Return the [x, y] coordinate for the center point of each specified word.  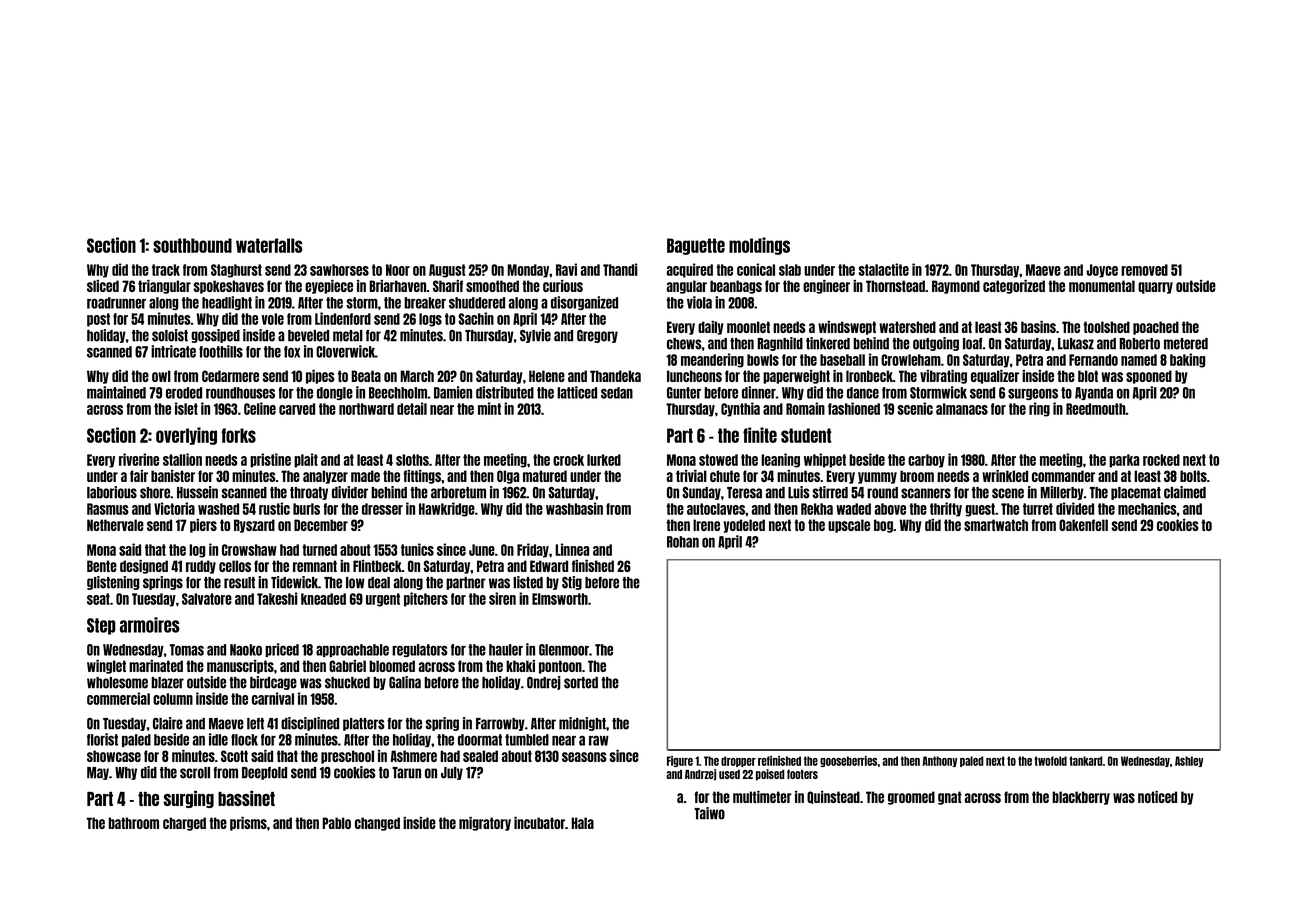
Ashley [1189, 761]
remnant [315, 566]
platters [364, 724]
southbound [192, 245]
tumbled [527, 740]
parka [1124, 461]
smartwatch [996, 525]
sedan [617, 393]
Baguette [696, 246]
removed [1144, 270]
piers [203, 526]
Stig [572, 583]
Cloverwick [345, 351]
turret [1038, 509]
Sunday [702, 493]
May [98, 773]
